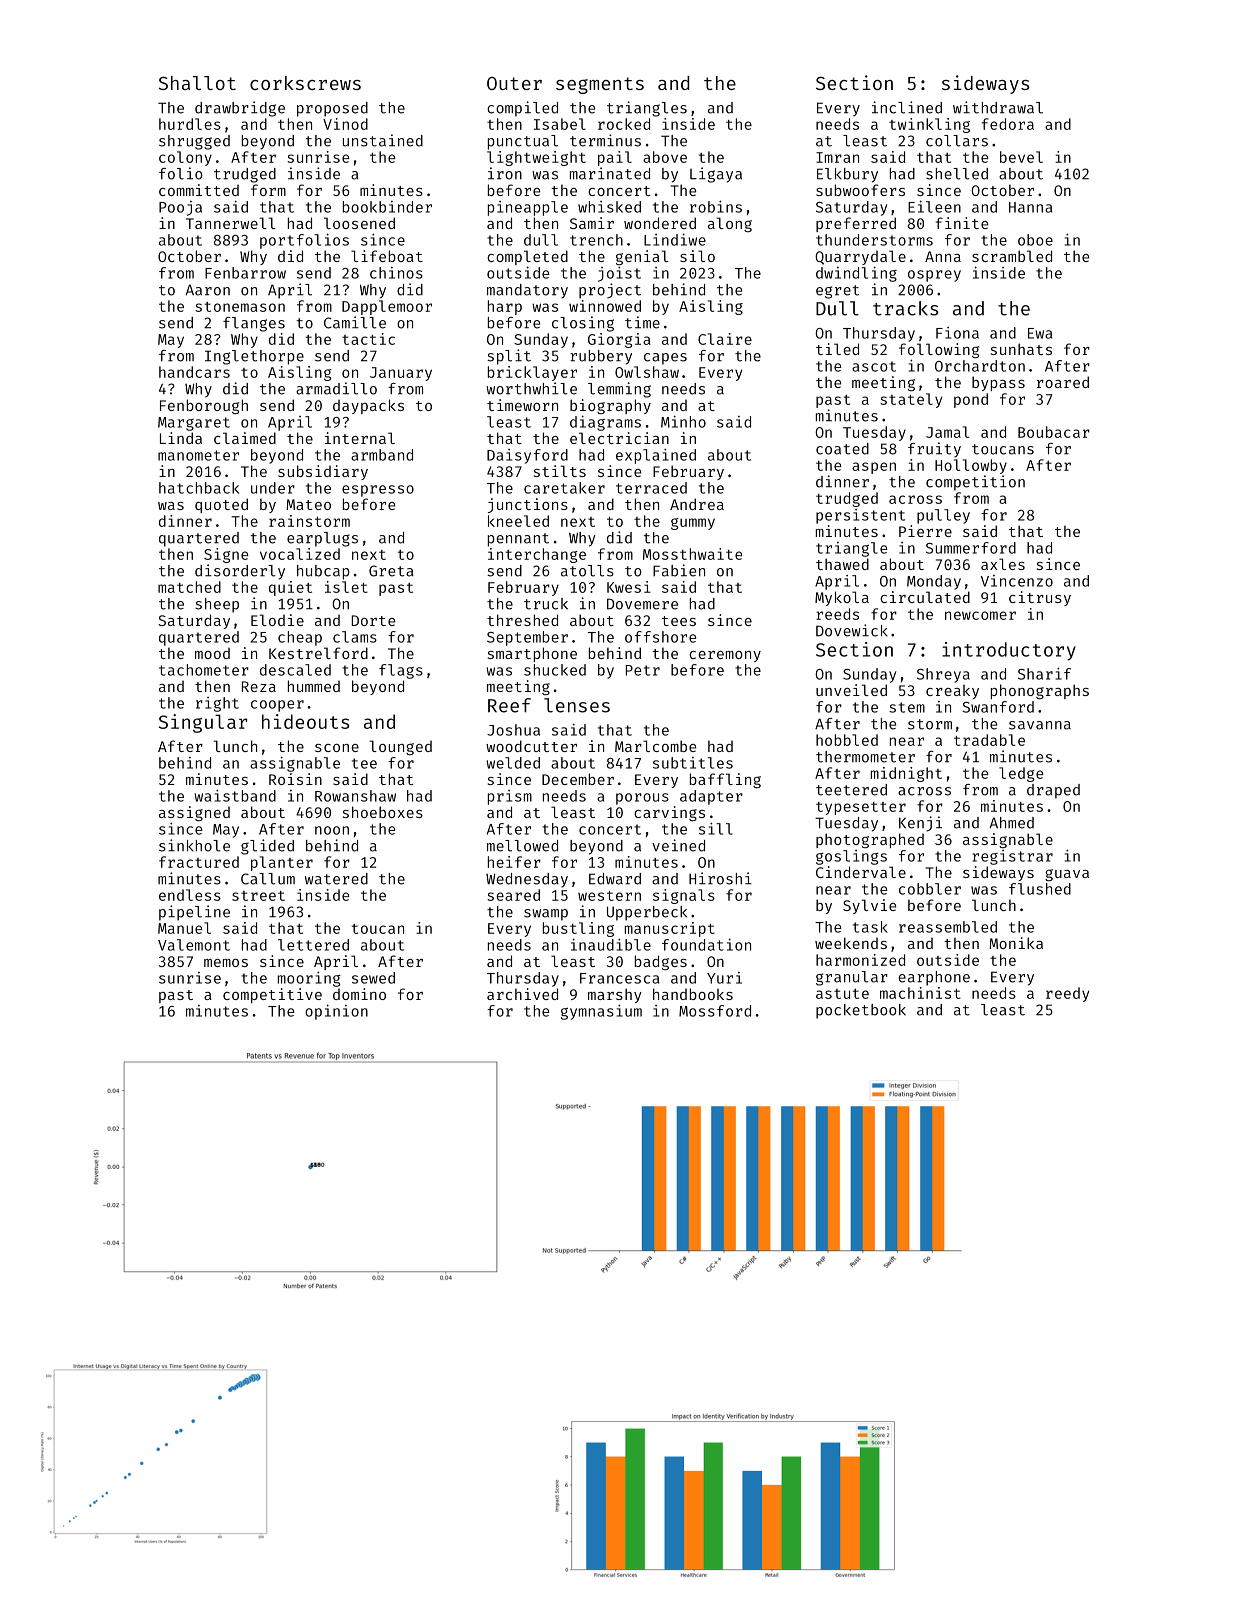  Describe the element at coordinates (692, 554) in the image. I see `Mossthwaite` at that location.
